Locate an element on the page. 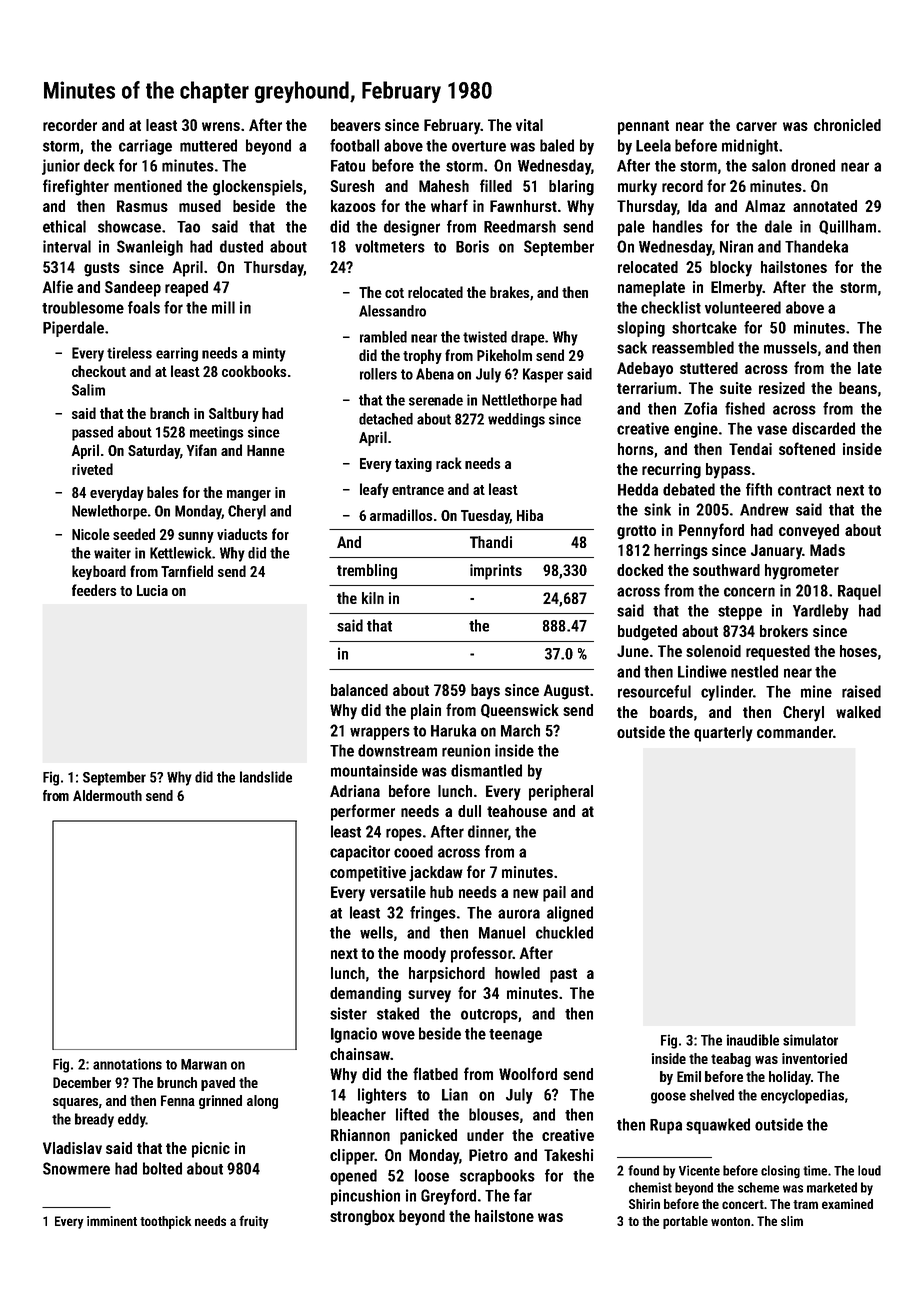 This page has width=924, height=1308. carriage is located at coordinates (145, 147).
